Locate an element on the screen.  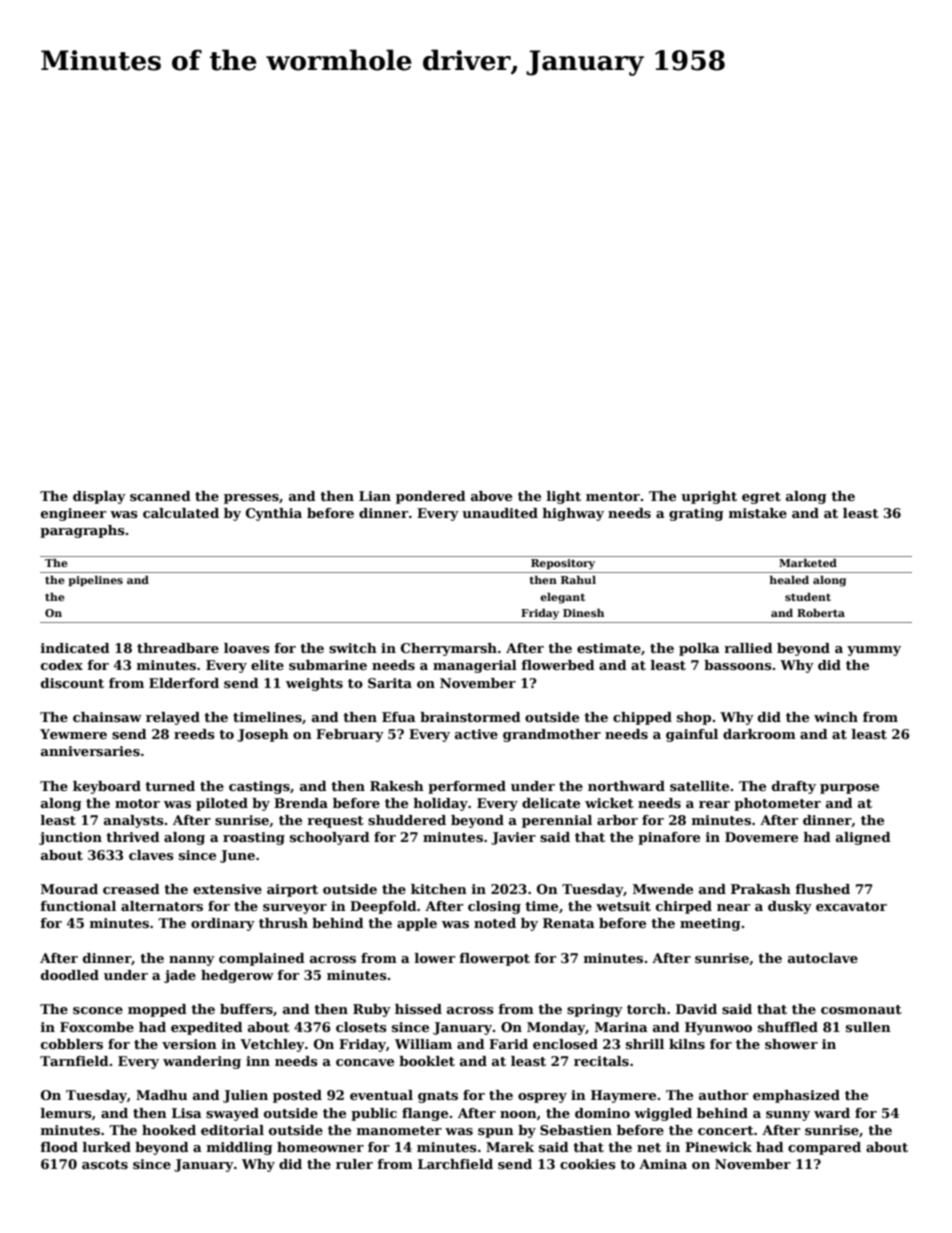
scanned is located at coordinates (160, 496).
